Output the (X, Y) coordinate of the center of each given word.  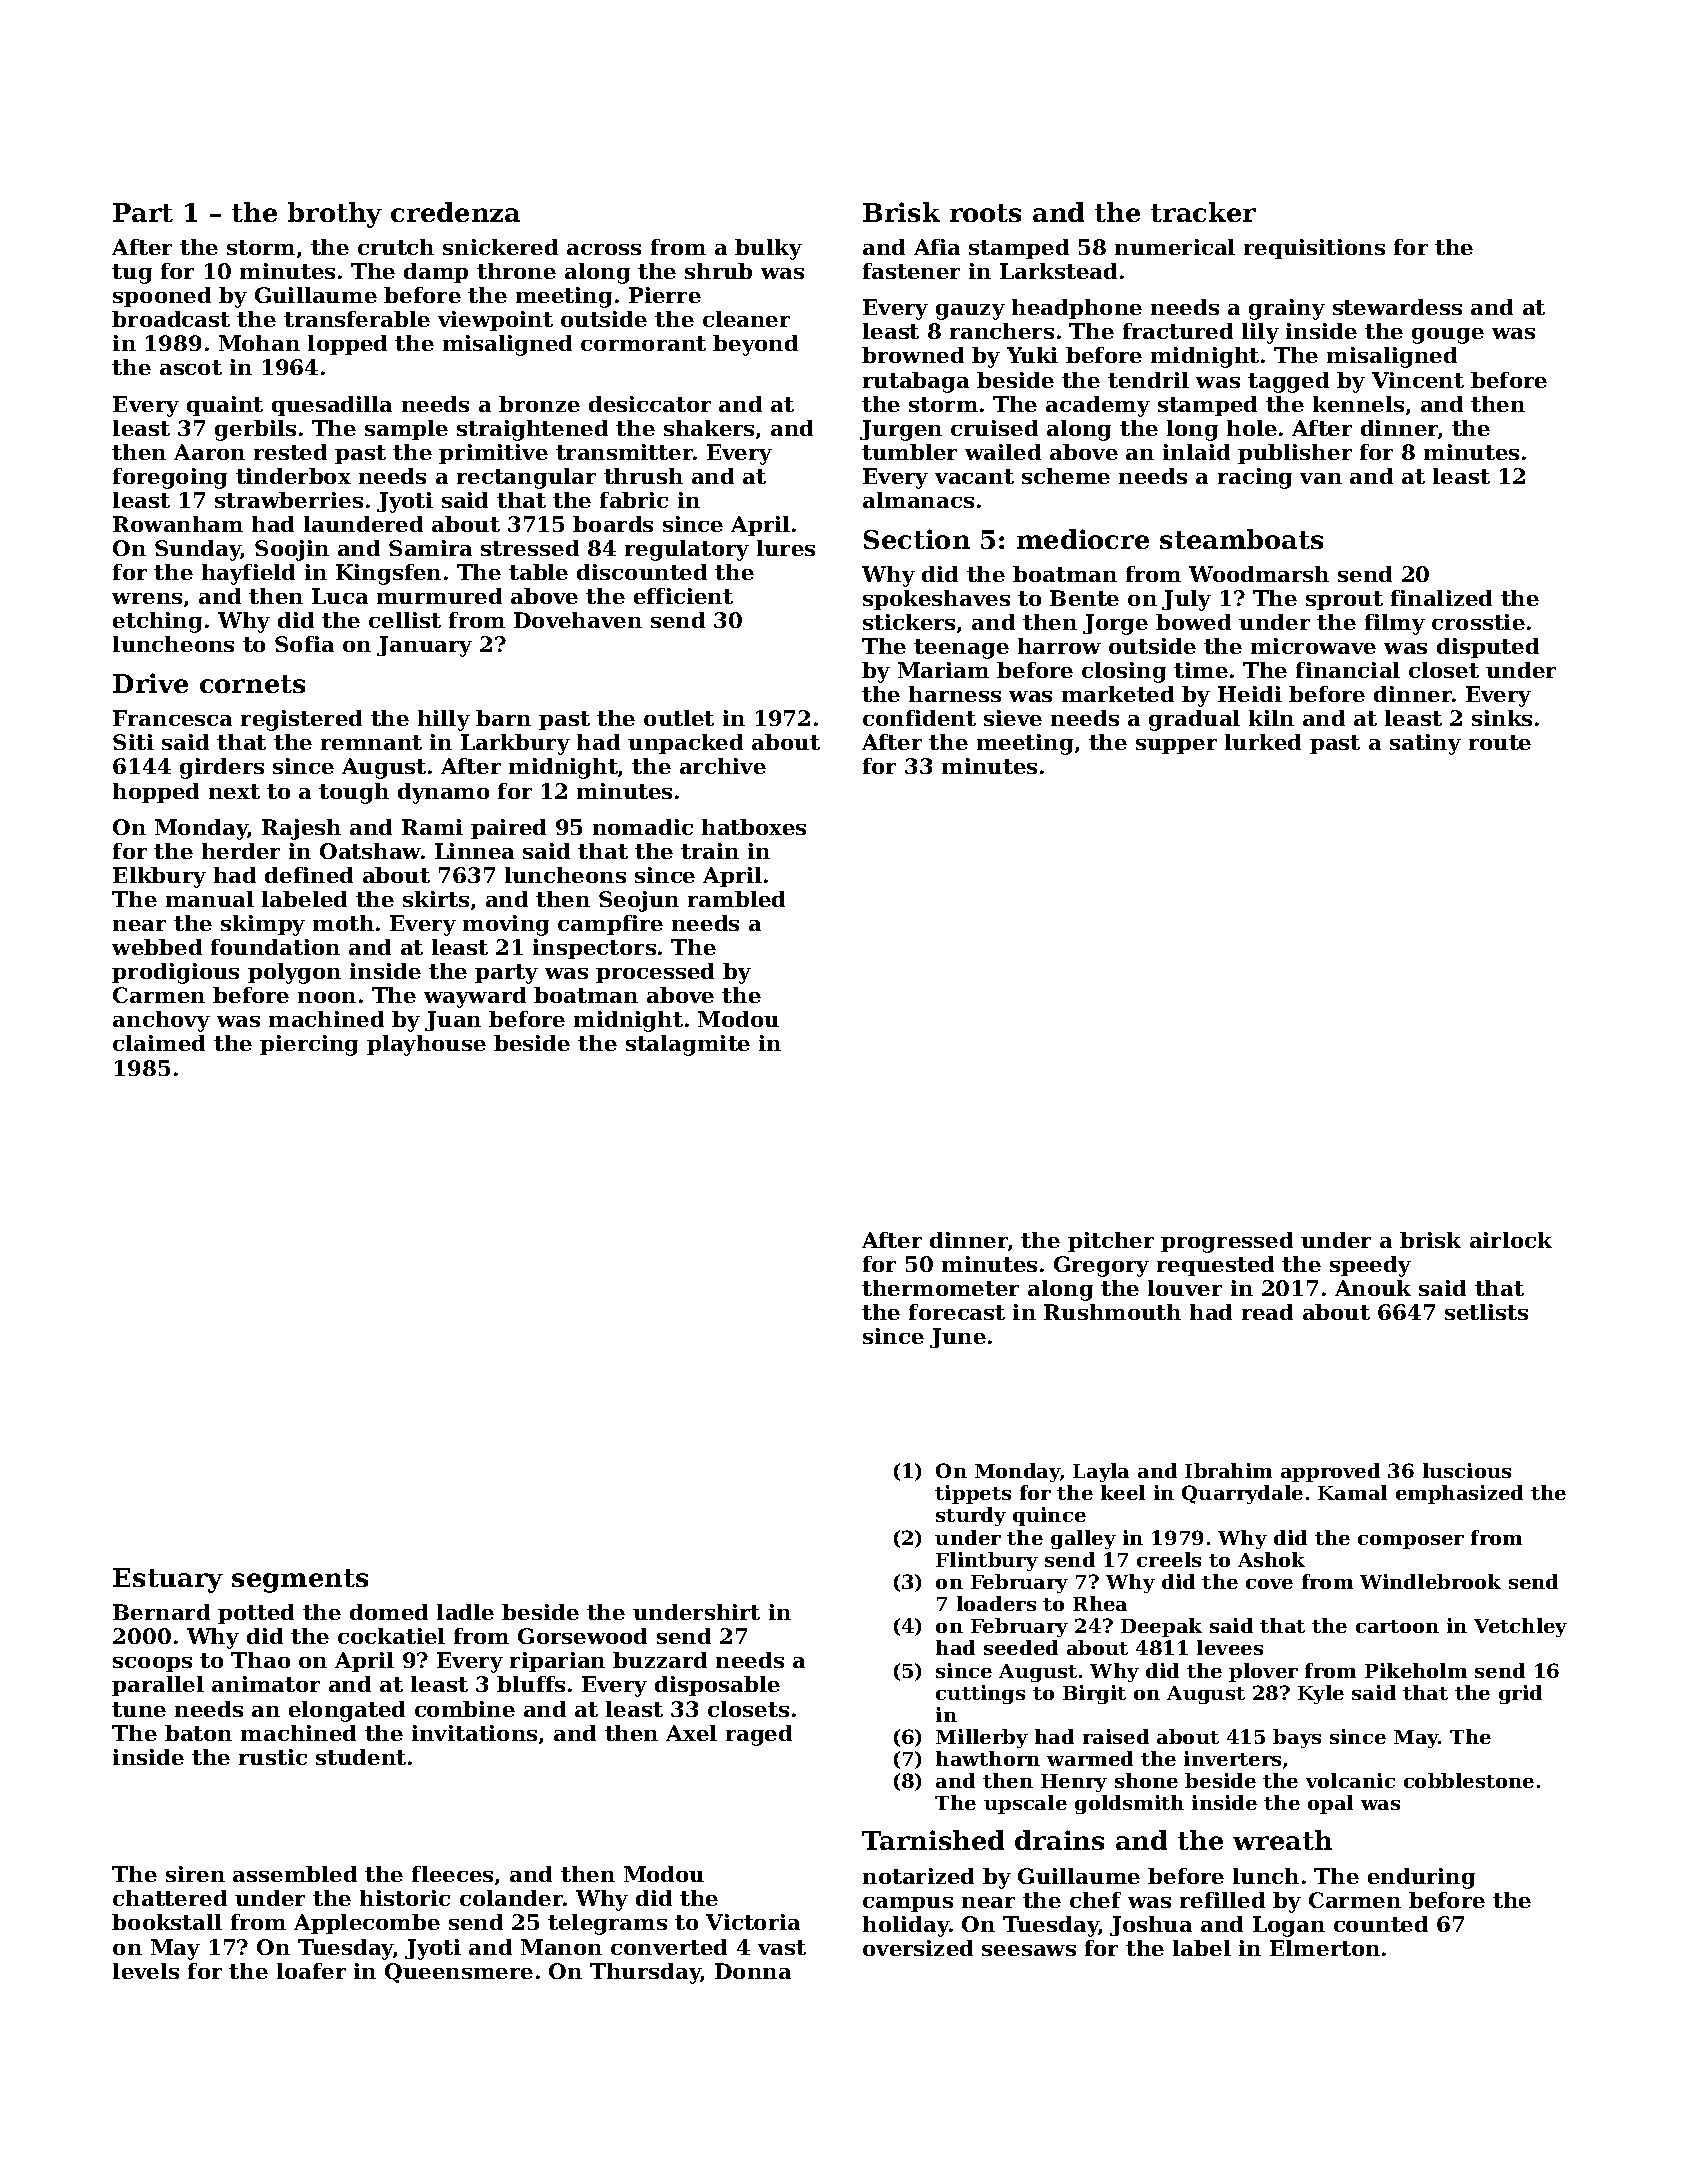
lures (786, 548)
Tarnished (933, 1840)
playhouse (426, 1045)
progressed (1227, 1242)
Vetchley (1520, 1627)
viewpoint (495, 321)
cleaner (746, 319)
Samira (430, 548)
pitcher (1111, 1242)
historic (405, 1898)
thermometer (940, 1288)
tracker (1203, 212)
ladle (465, 1612)
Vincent (1418, 380)
